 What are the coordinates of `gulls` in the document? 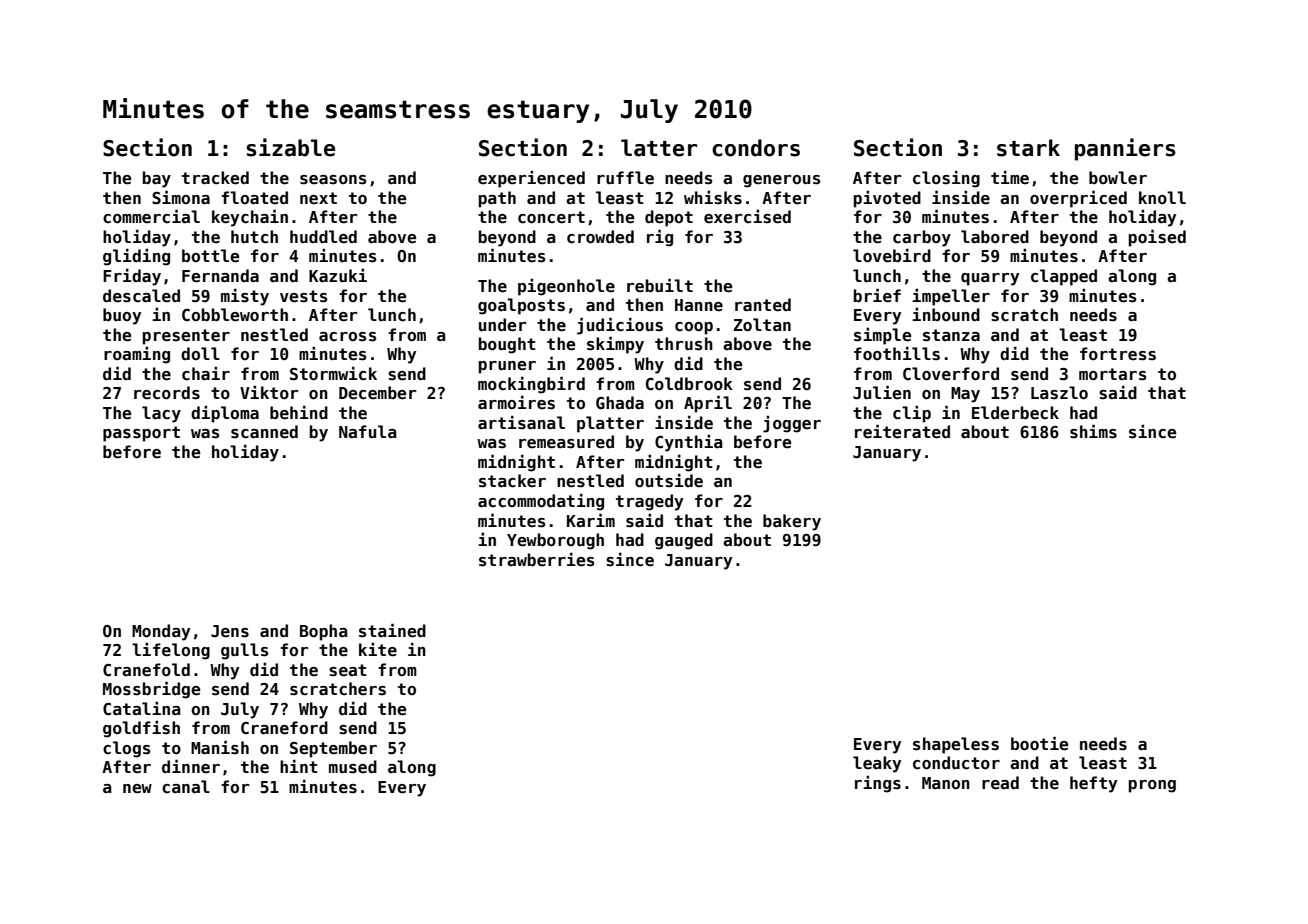 It's located at (244, 651).
